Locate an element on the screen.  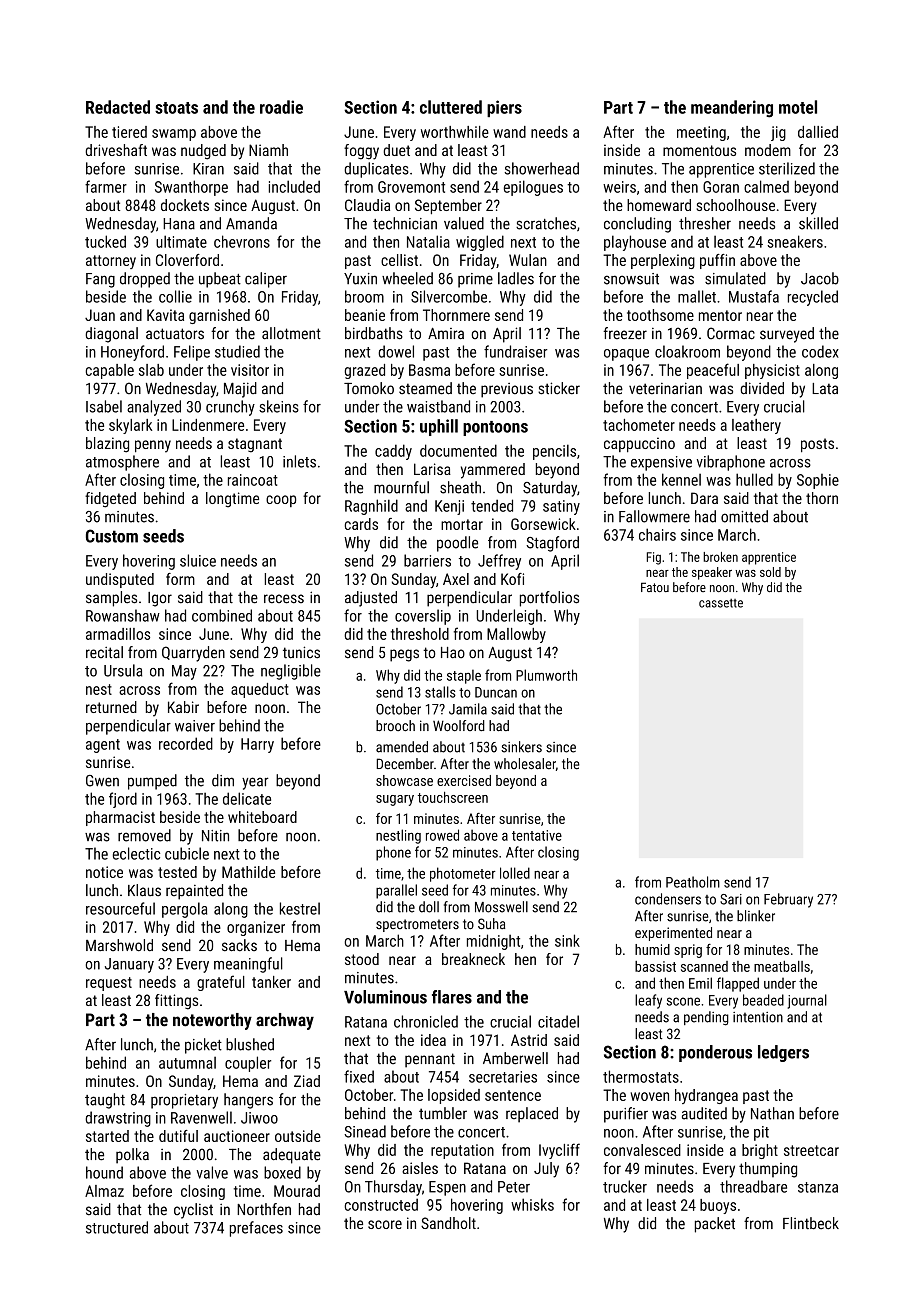
chevrons is located at coordinates (242, 241).
